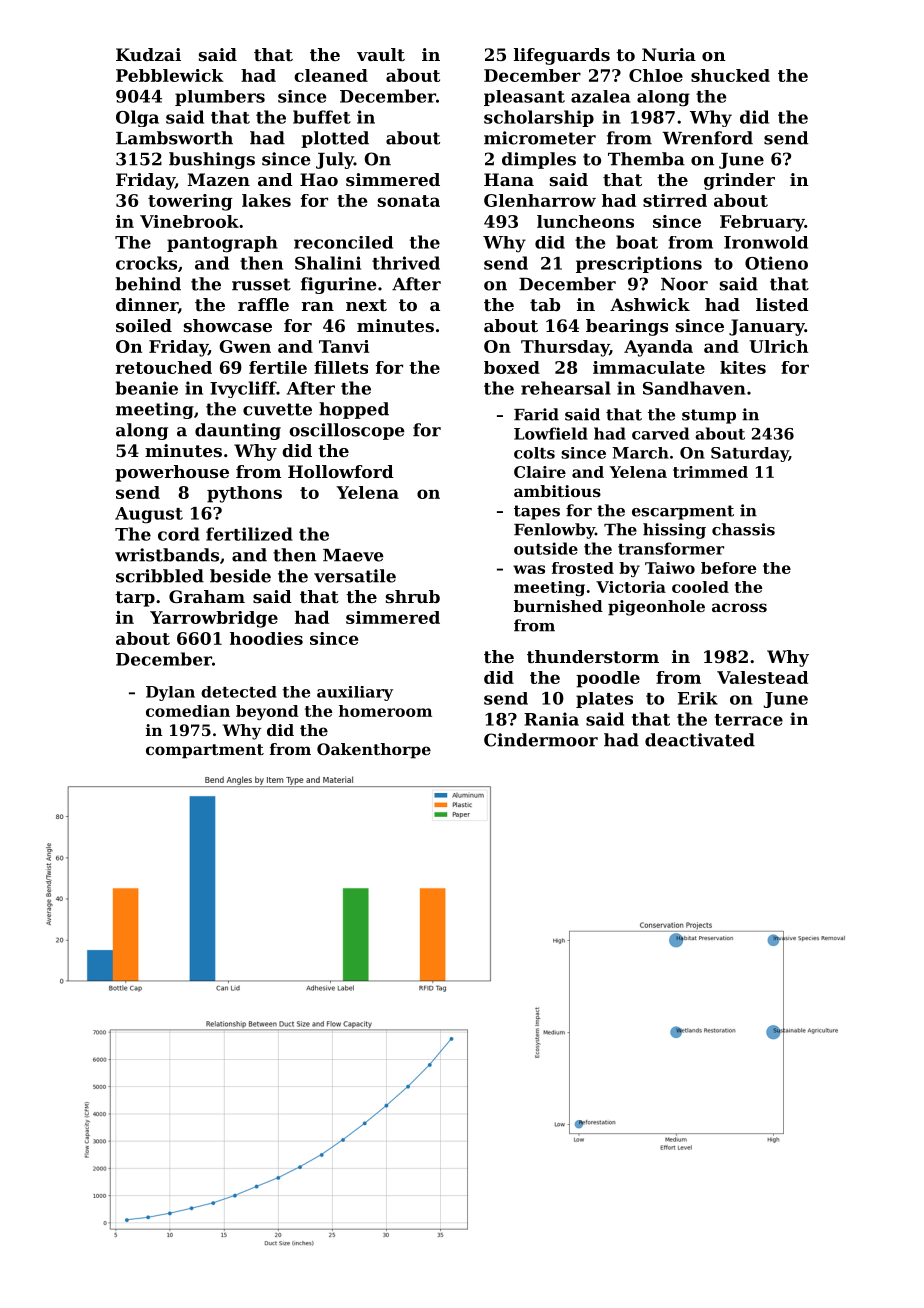  Describe the element at coordinates (147, 305) in the screenshot. I see `dinner` at that location.
